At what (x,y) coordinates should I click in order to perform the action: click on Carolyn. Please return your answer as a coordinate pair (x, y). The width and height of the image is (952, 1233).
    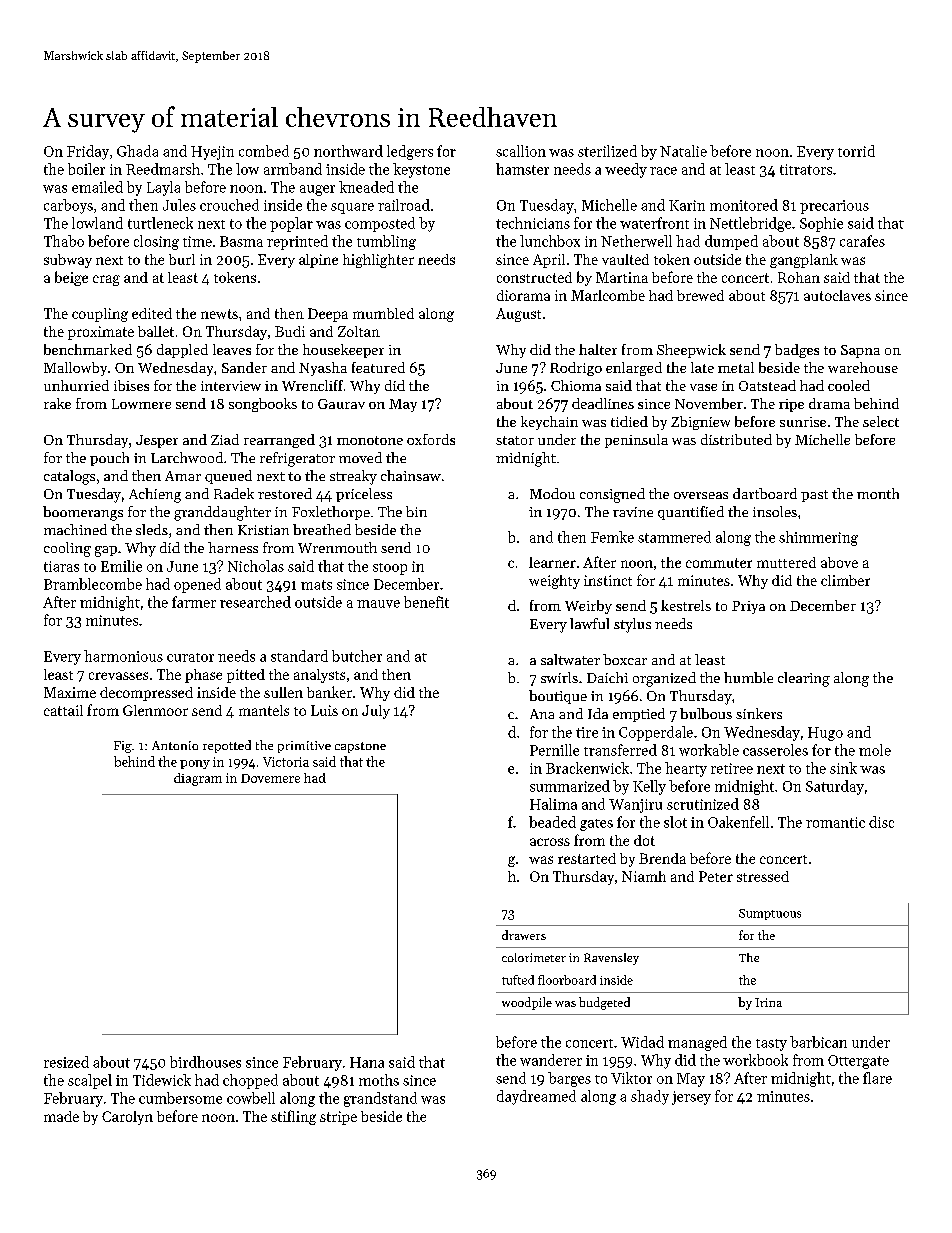
    Looking at the image, I should click on (127, 1118).
